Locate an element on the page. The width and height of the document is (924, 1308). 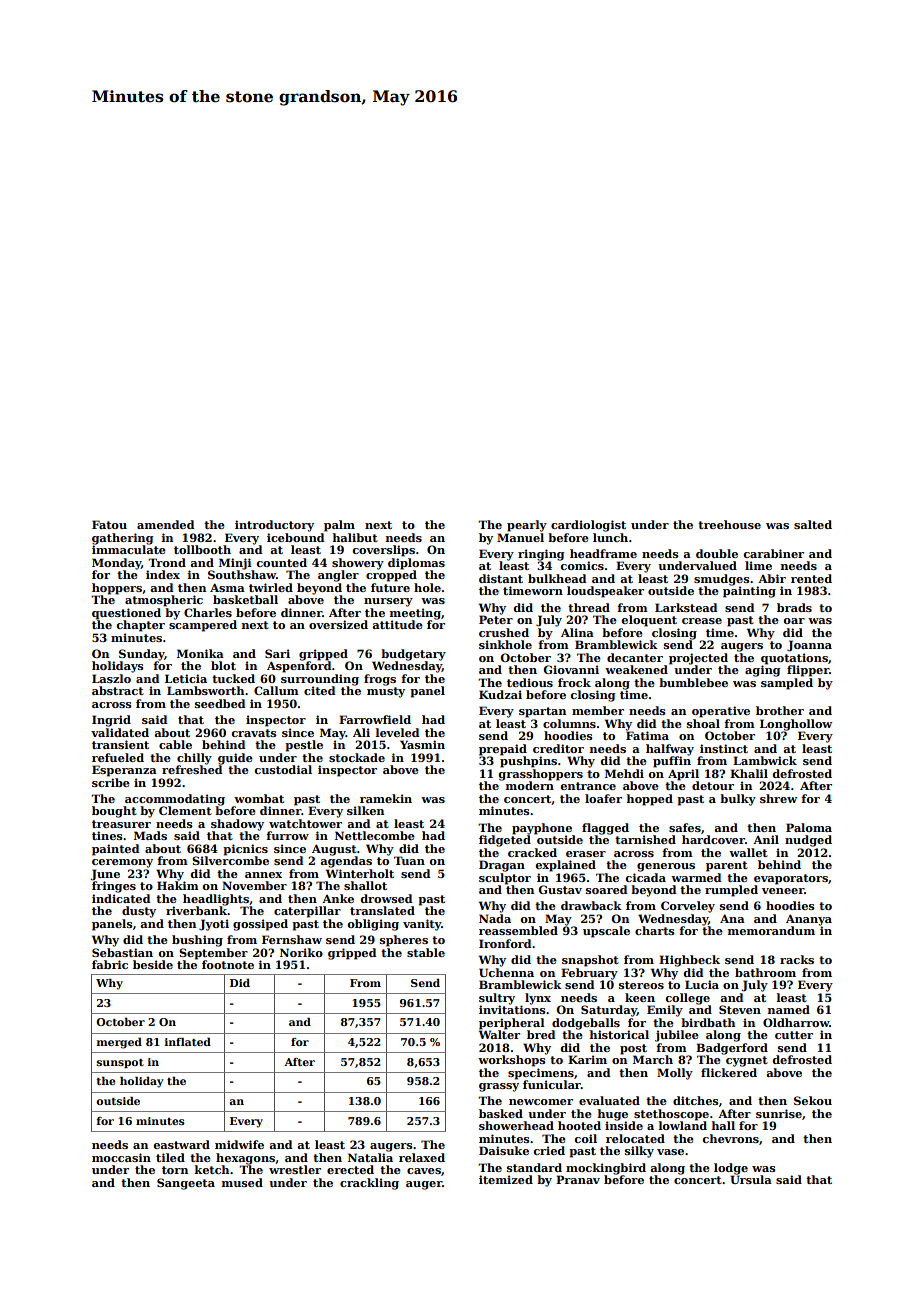
bushing is located at coordinates (197, 941).
